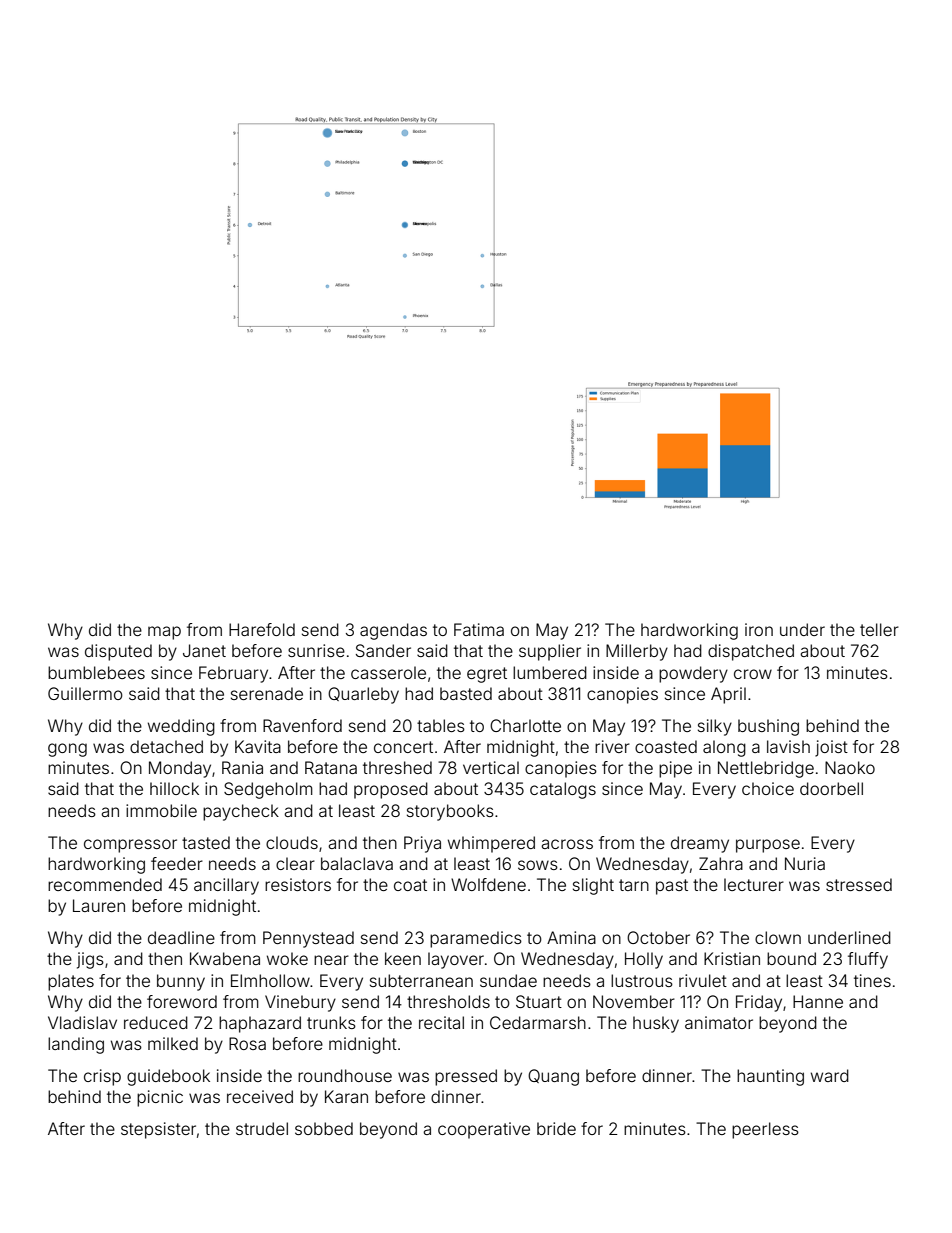 This document has width=952, height=1233. What do you see at coordinates (158, 1130) in the document?
I see `stepsister` at bounding box center [158, 1130].
